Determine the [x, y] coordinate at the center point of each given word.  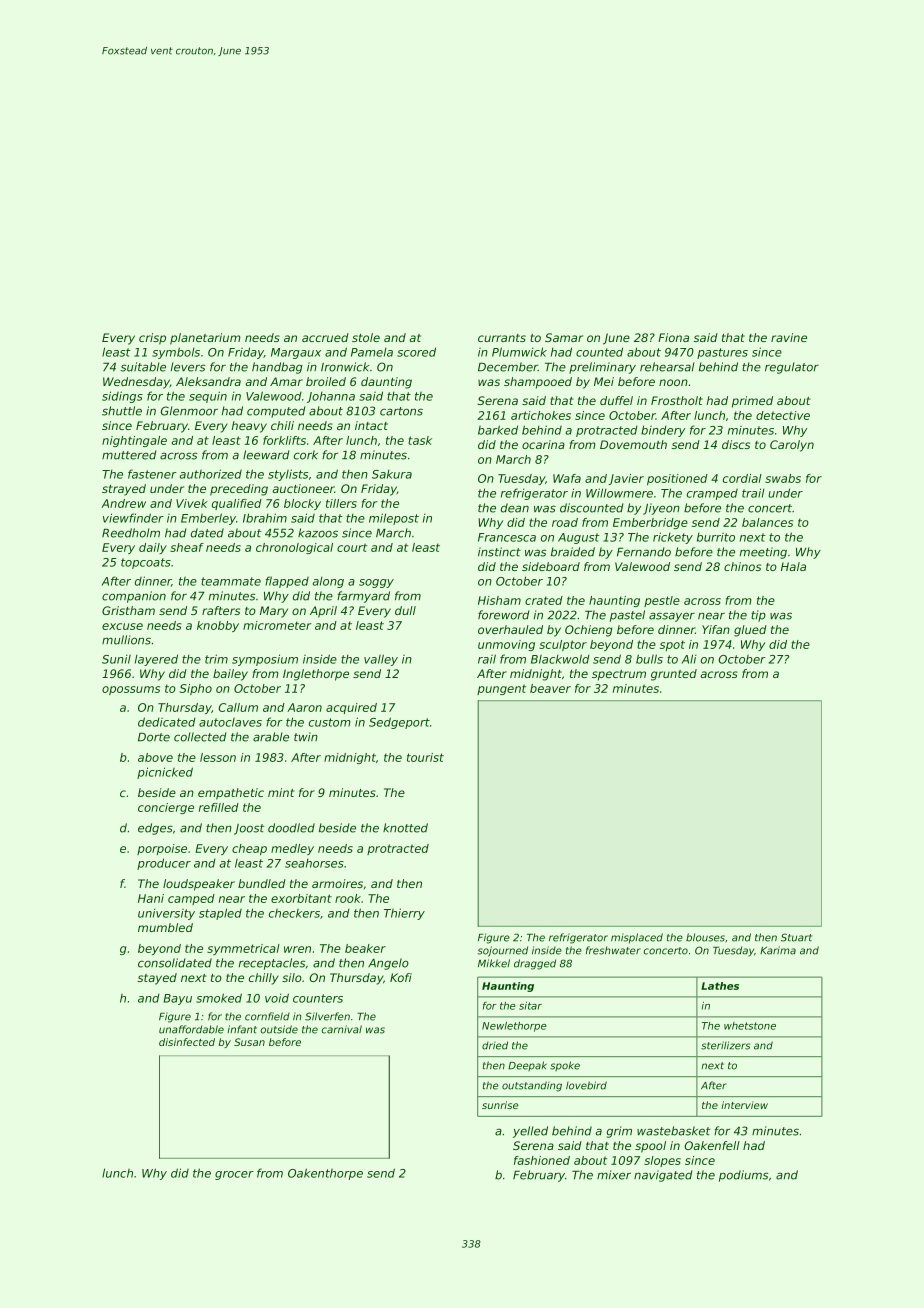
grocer [234, 1175]
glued [750, 631]
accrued [325, 337]
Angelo [388, 964]
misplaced [637, 938]
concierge [166, 808]
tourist [425, 757]
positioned [677, 479]
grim [619, 1132]
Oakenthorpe [325, 1174]
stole [366, 337]
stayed [157, 979]
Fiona [673, 337]
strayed [124, 490]
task [420, 440]
